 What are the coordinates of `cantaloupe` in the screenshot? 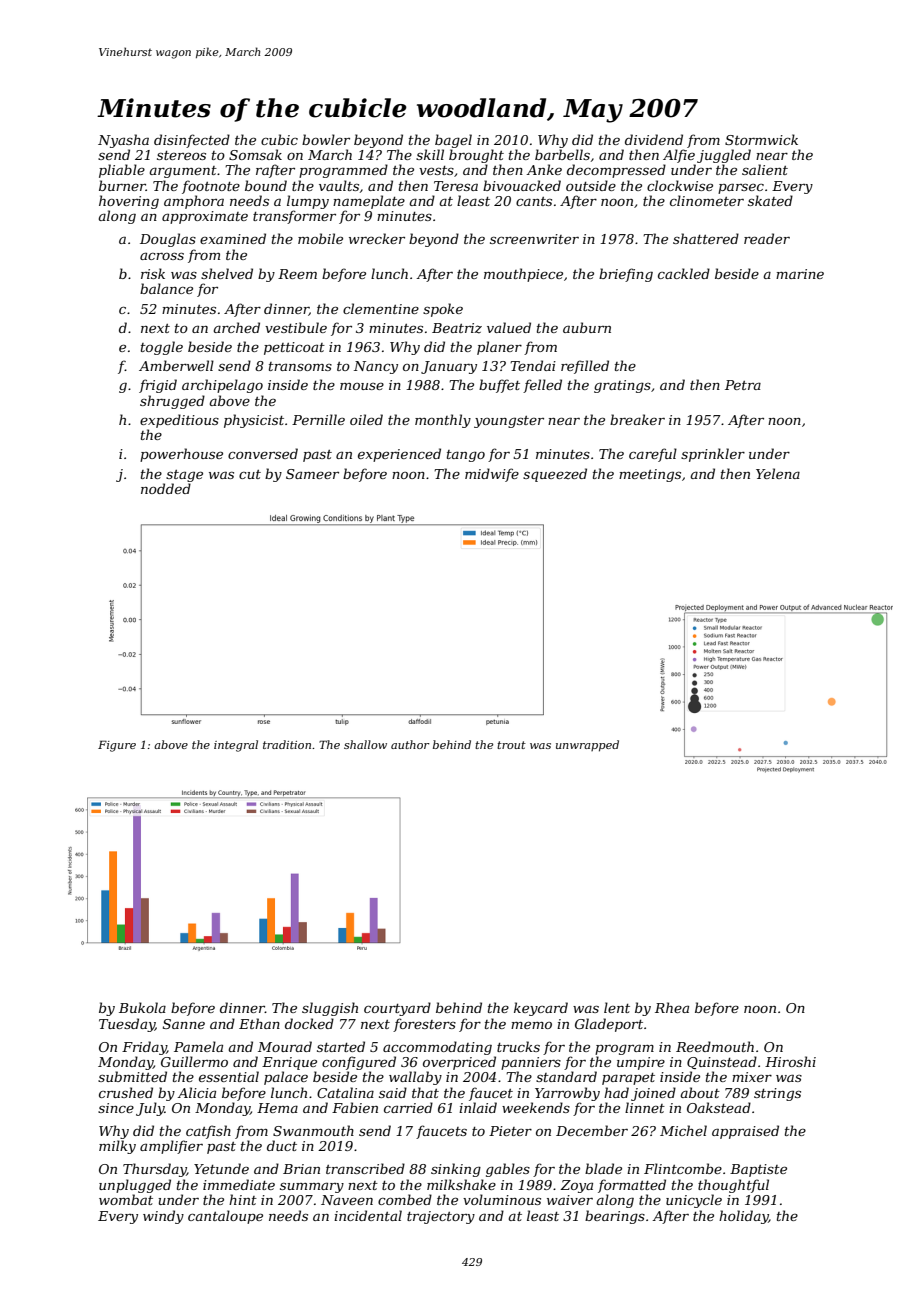 It's located at (225, 1217).
